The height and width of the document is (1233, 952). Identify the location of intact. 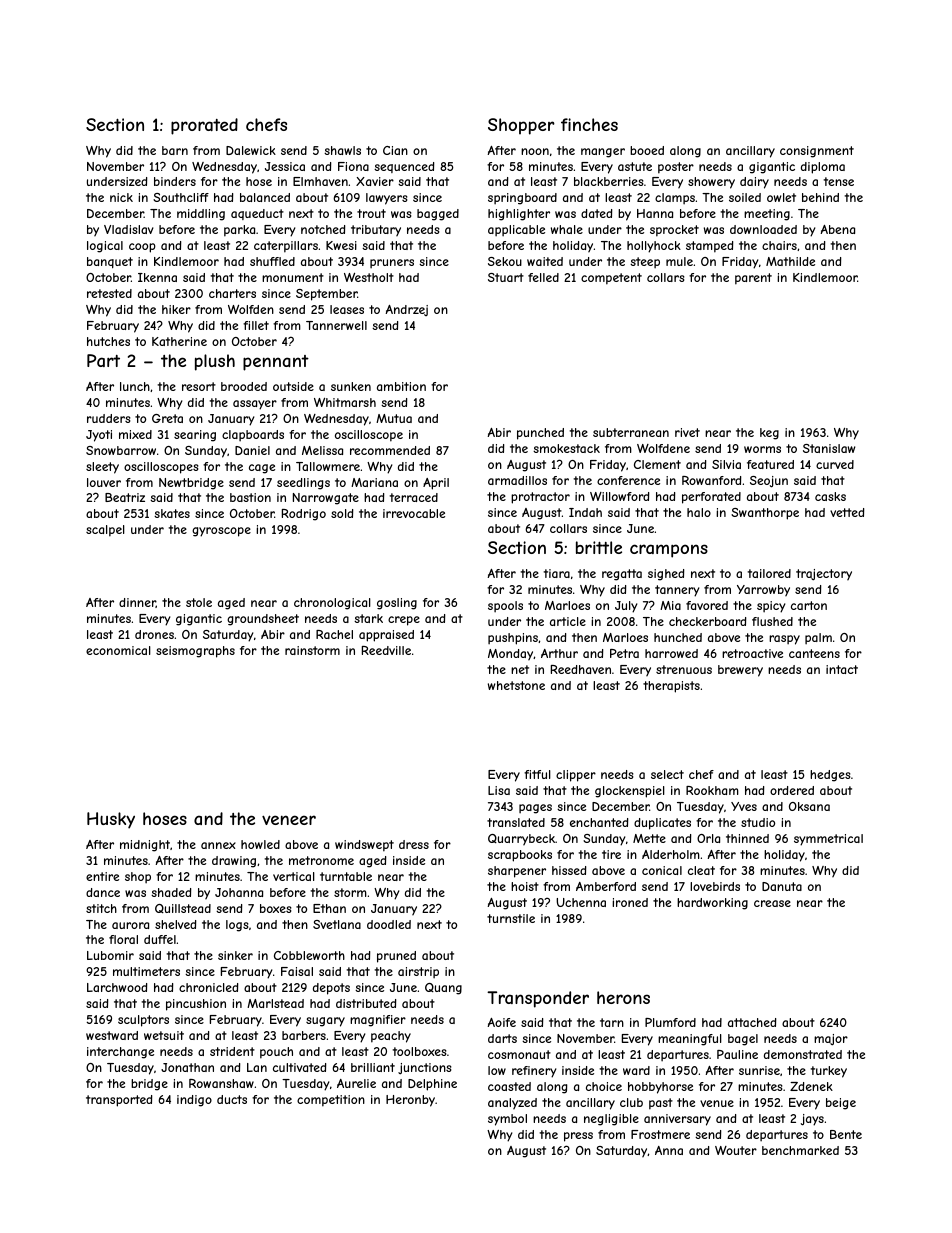
(842, 669).
